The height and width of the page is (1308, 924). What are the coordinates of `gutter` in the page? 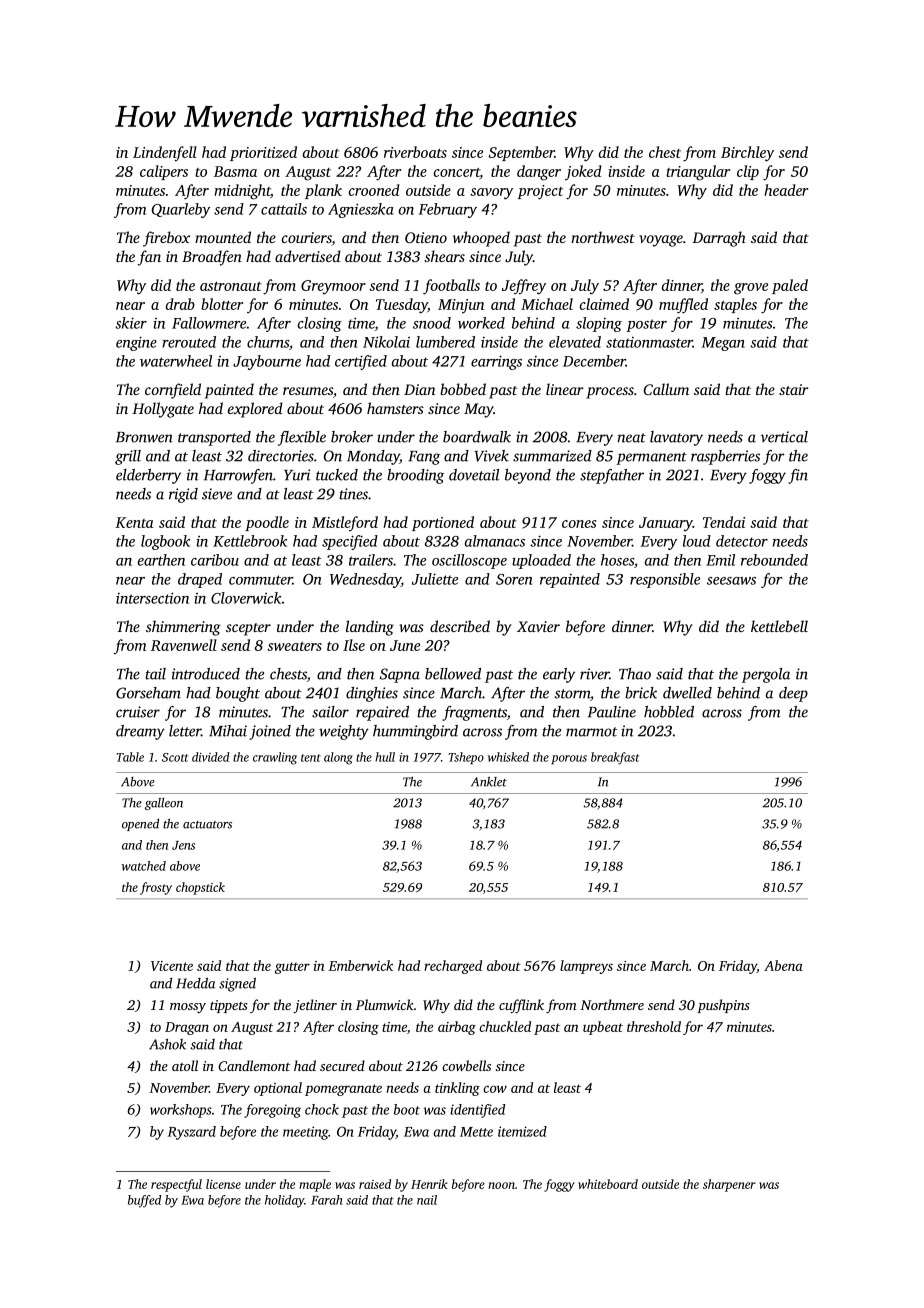 It's located at (292, 968).
